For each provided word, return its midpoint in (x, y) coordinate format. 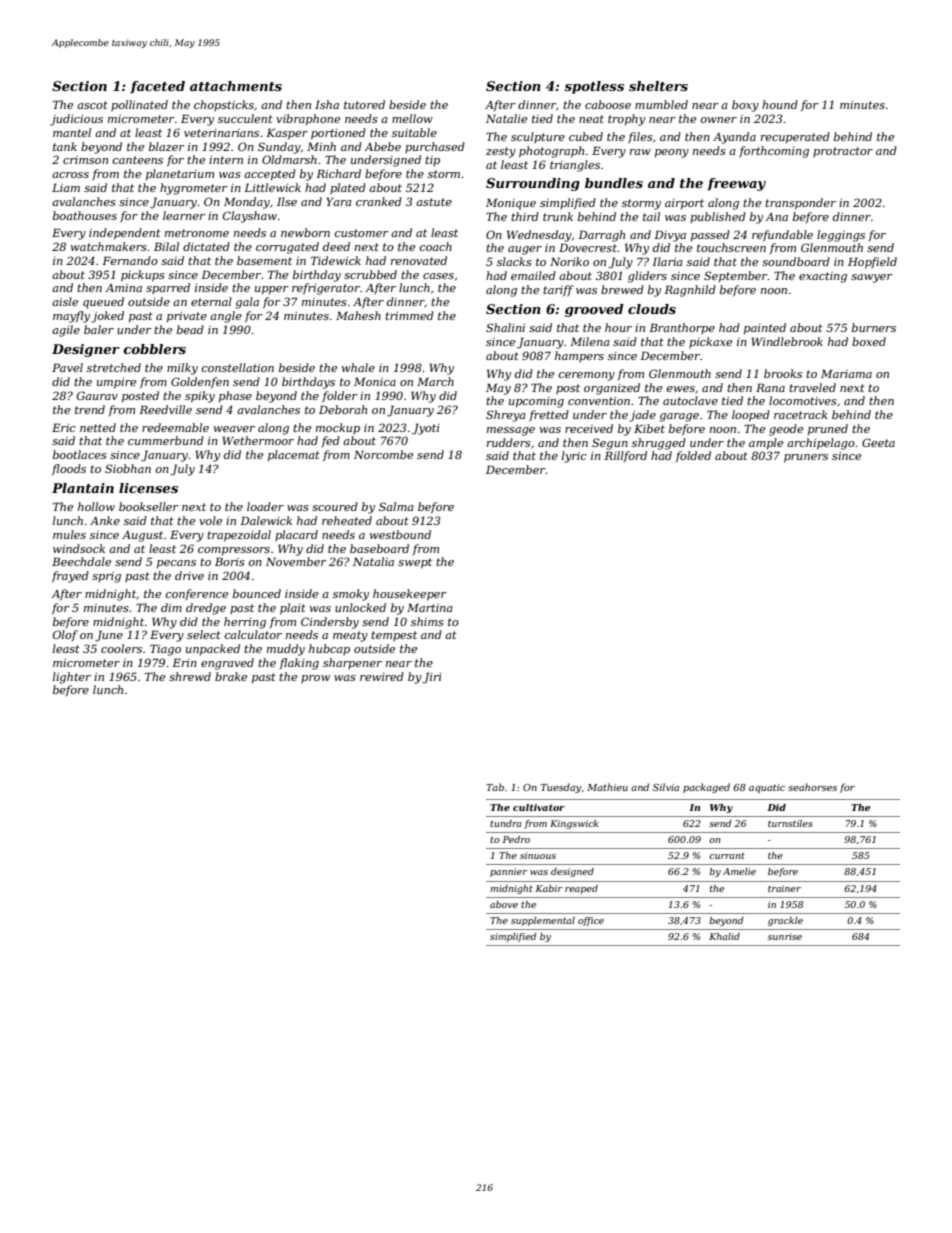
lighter (72, 678)
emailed (533, 275)
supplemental (543, 921)
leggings (841, 236)
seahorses (812, 787)
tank (65, 146)
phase (235, 397)
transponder (800, 204)
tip (432, 161)
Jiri (432, 678)
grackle (785, 921)
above (504, 904)
